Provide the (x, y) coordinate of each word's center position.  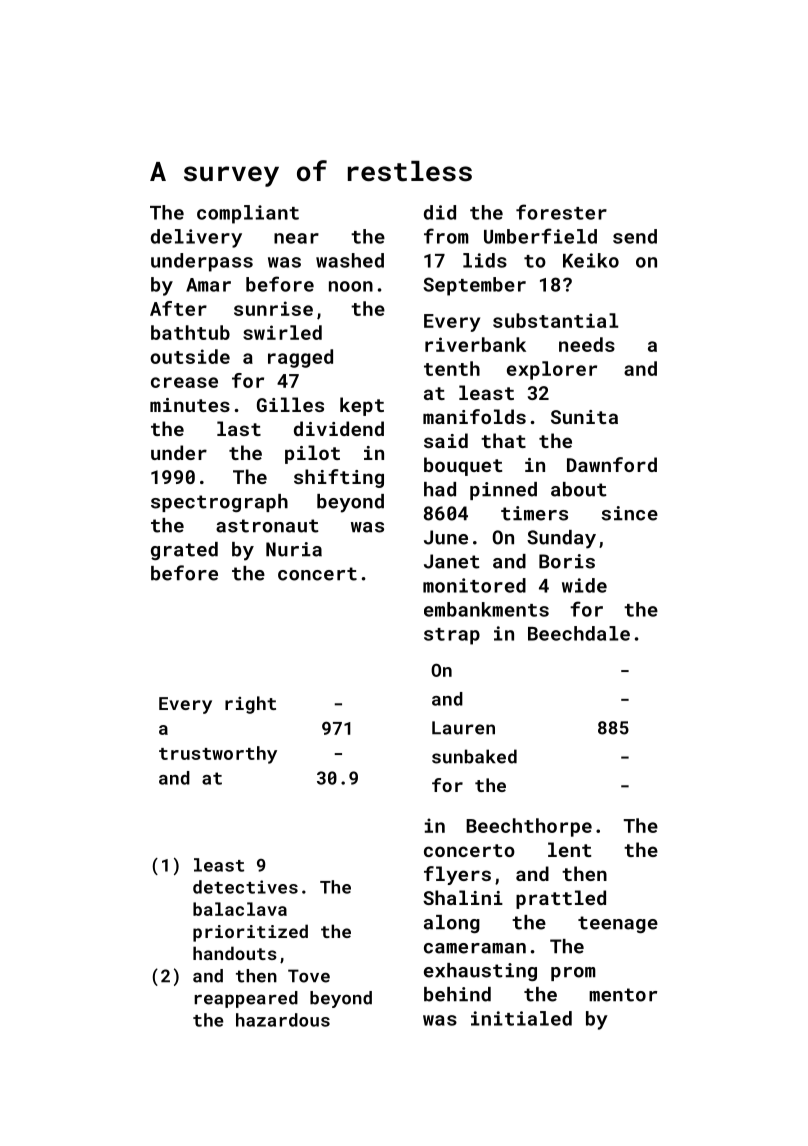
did (440, 212)
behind (457, 994)
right (250, 705)
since (629, 513)
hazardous (283, 1020)
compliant (248, 214)
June (446, 537)
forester (561, 212)
